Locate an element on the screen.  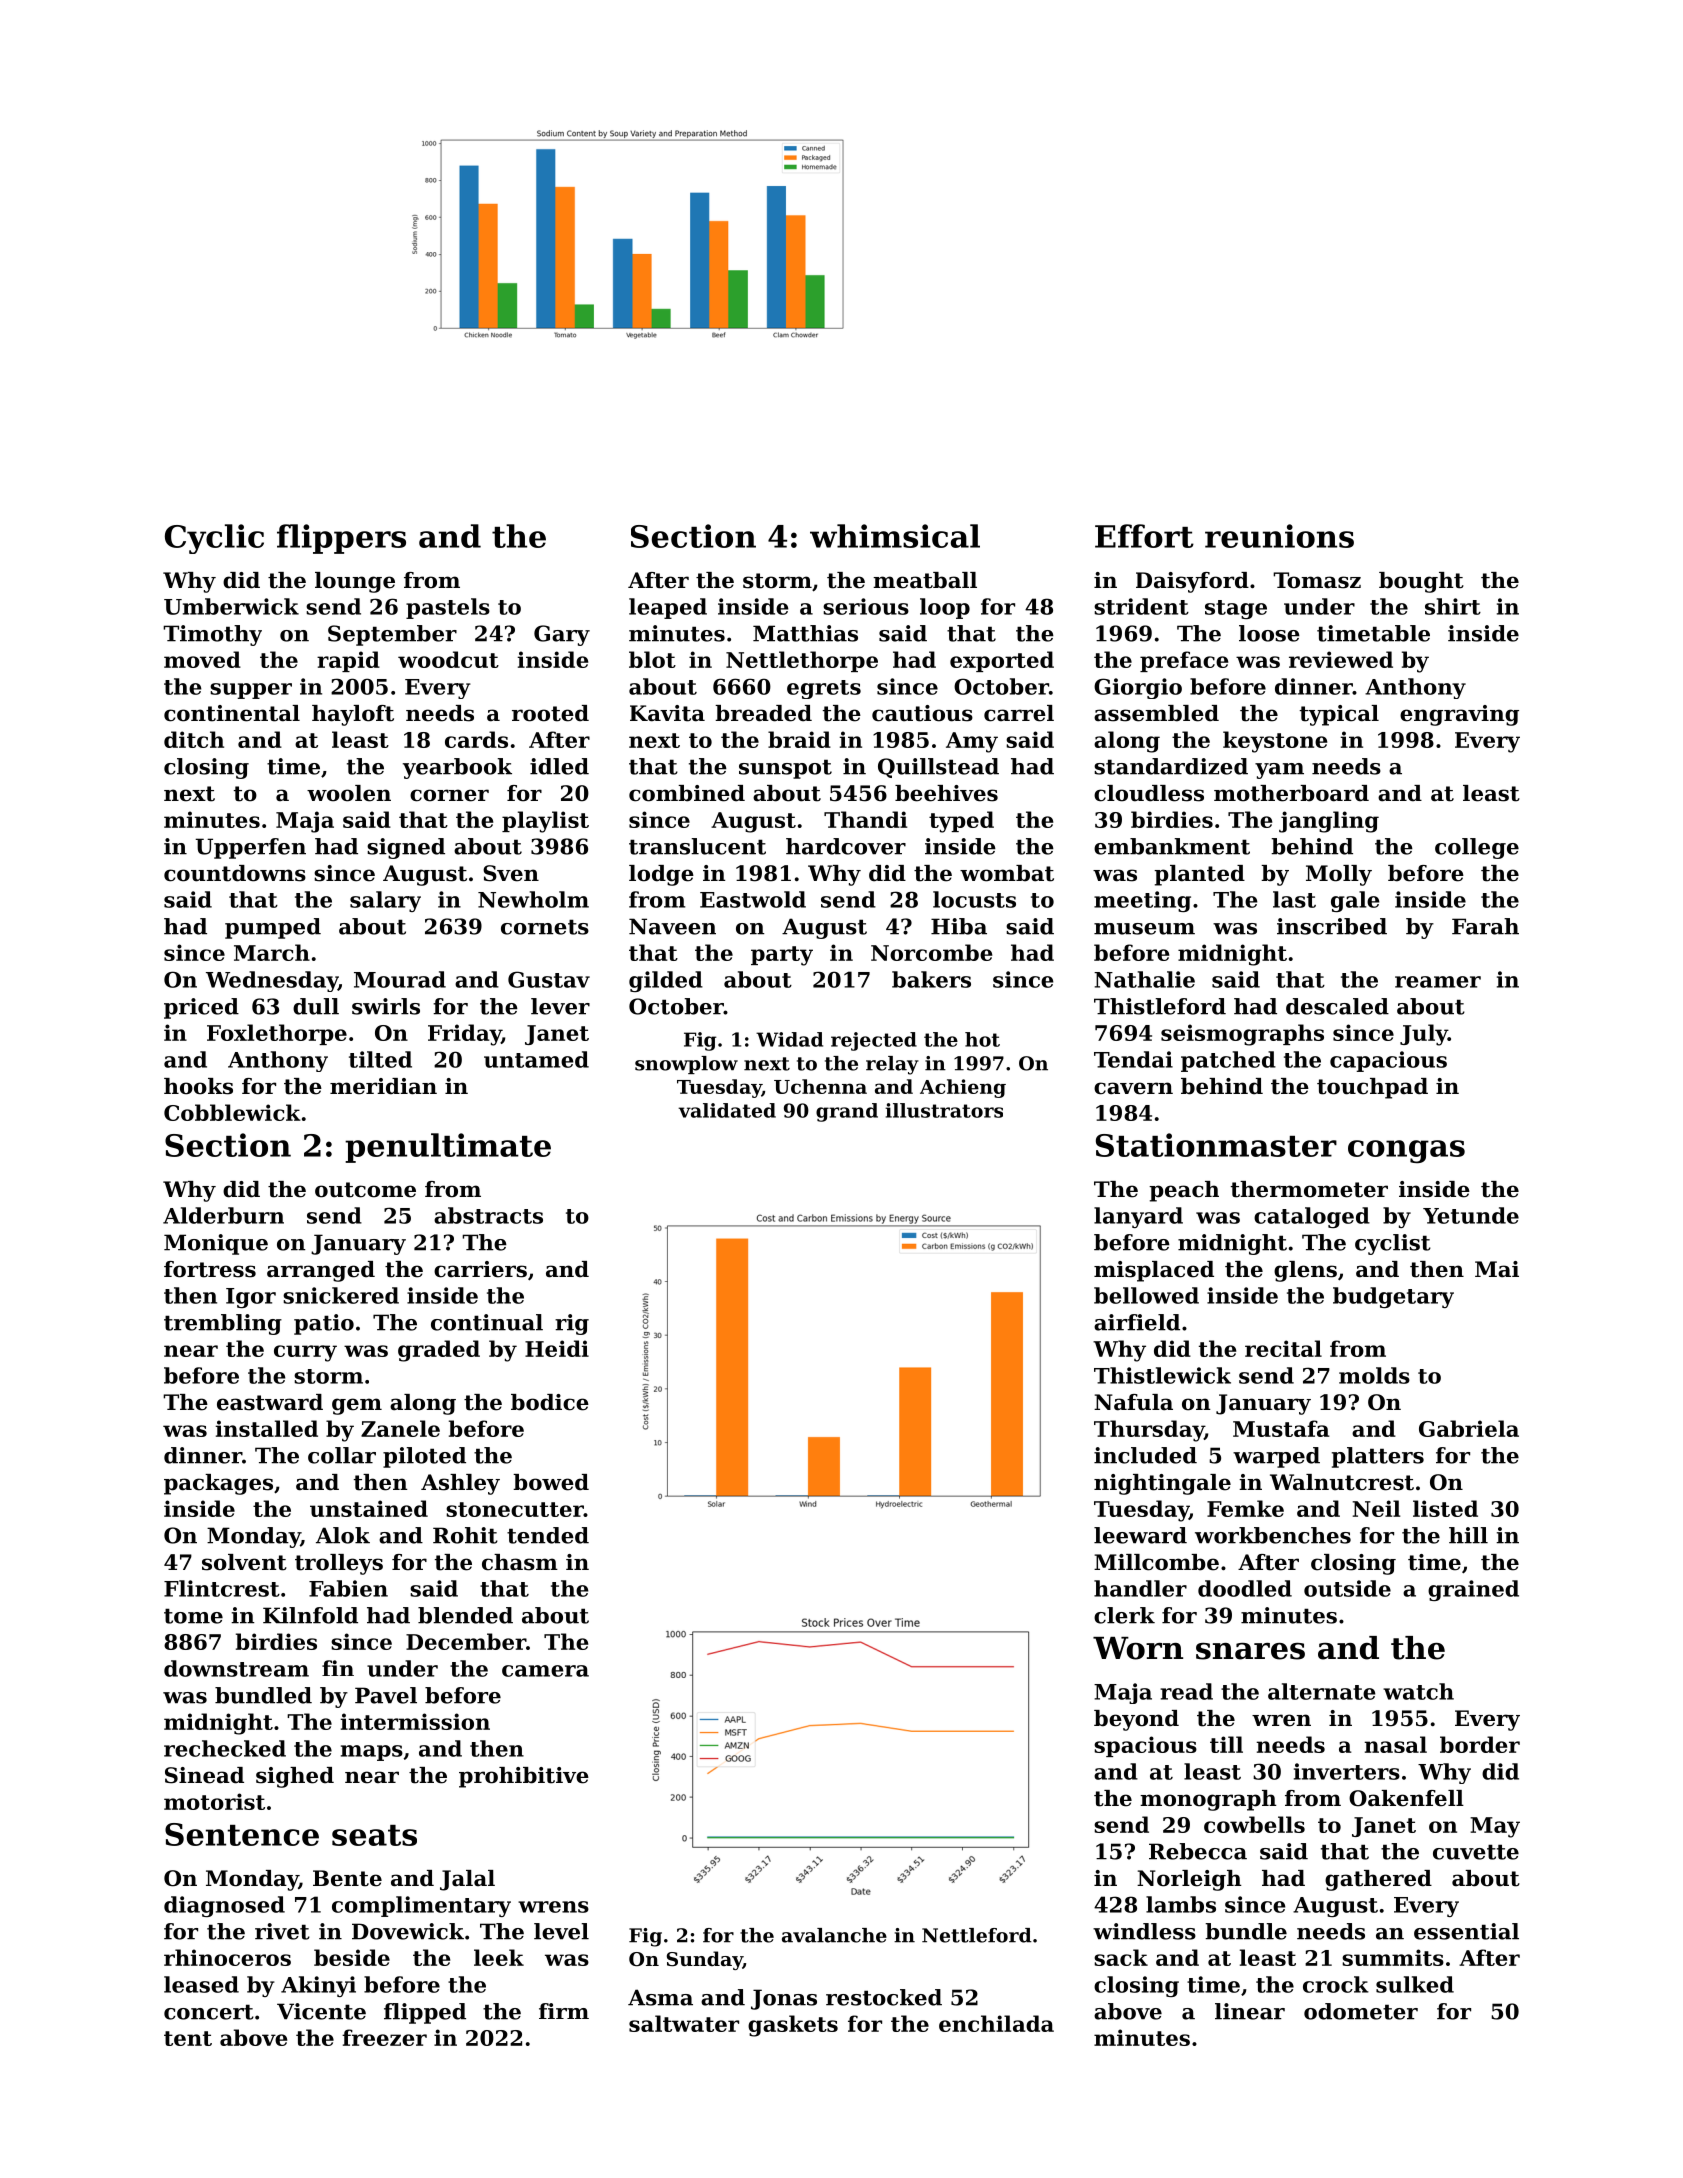
whimsical is located at coordinates (895, 536).
